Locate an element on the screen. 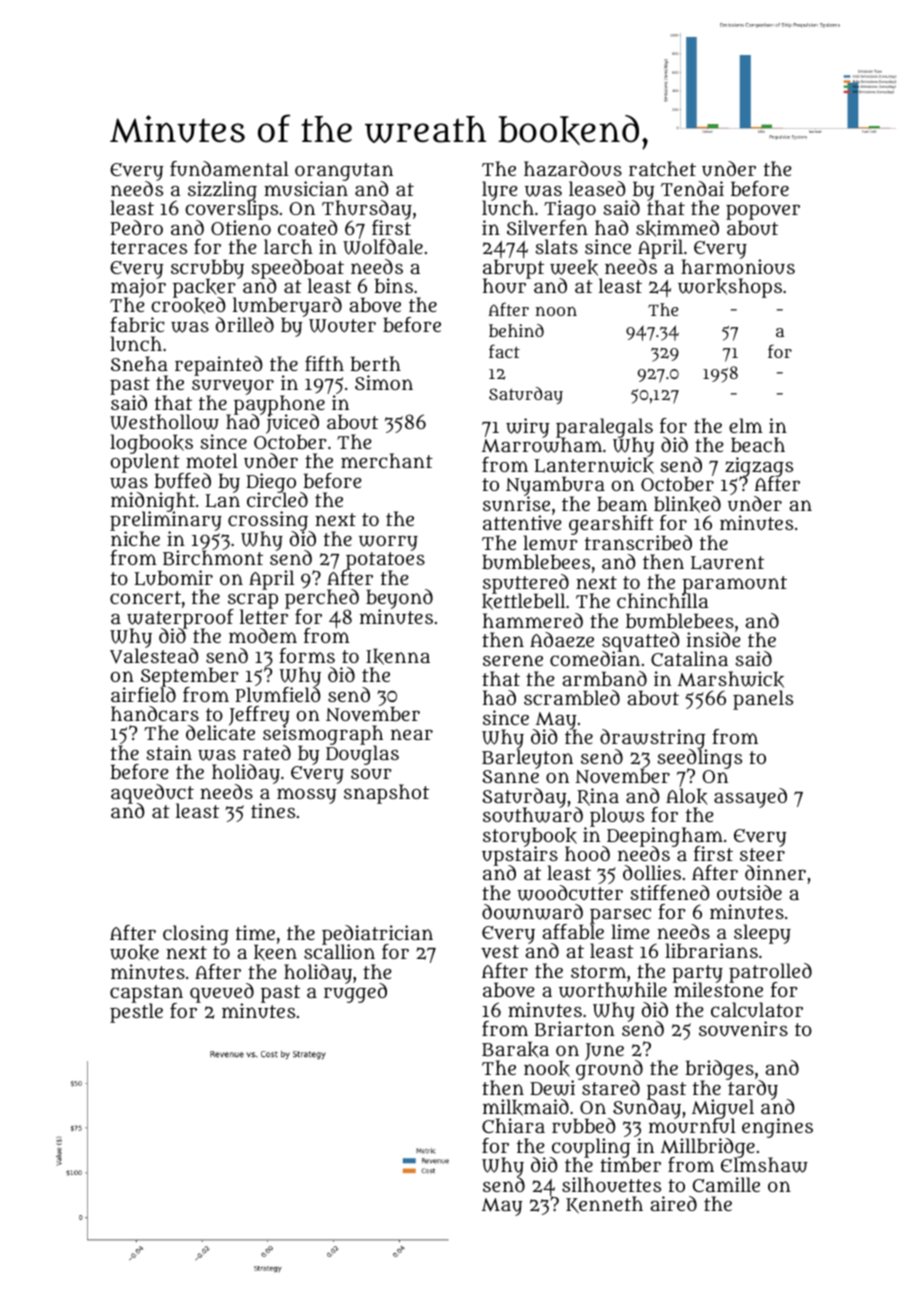 This screenshot has width=924, height=1311. Chiara is located at coordinates (513, 1125).
